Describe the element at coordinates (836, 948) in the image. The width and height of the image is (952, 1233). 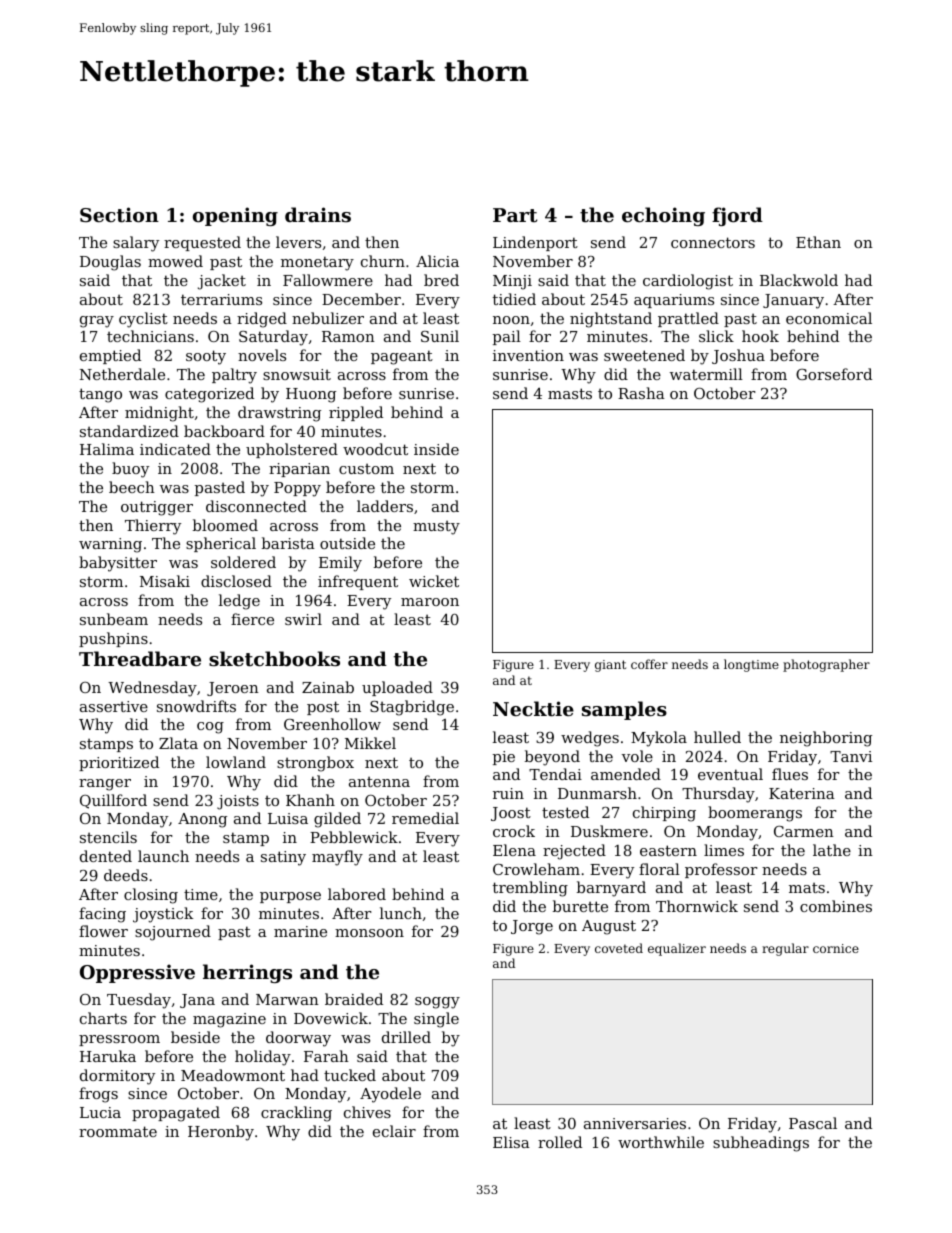
I see `cornice` at that location.
